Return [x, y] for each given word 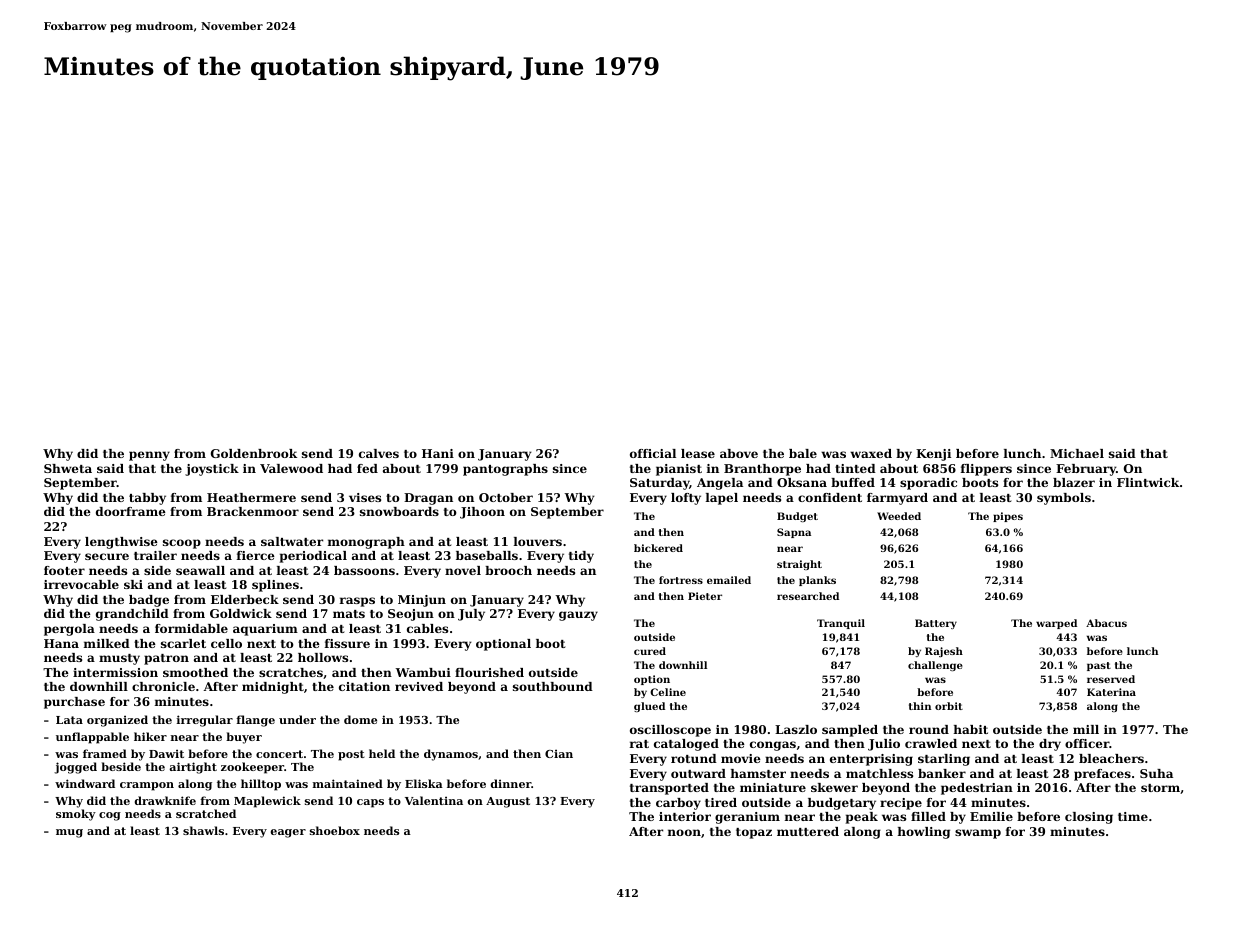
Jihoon [482, 513]
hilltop [261, 785]
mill [1086, 729]
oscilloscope [670, 731]
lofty [686, 499]
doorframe [131, 511]
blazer [1074, 482]
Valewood [291, 468]
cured [650, 651]
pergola [69, 630]
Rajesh [944, 652]
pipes [1008, 517]
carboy [678, 804]
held [382, 753]
